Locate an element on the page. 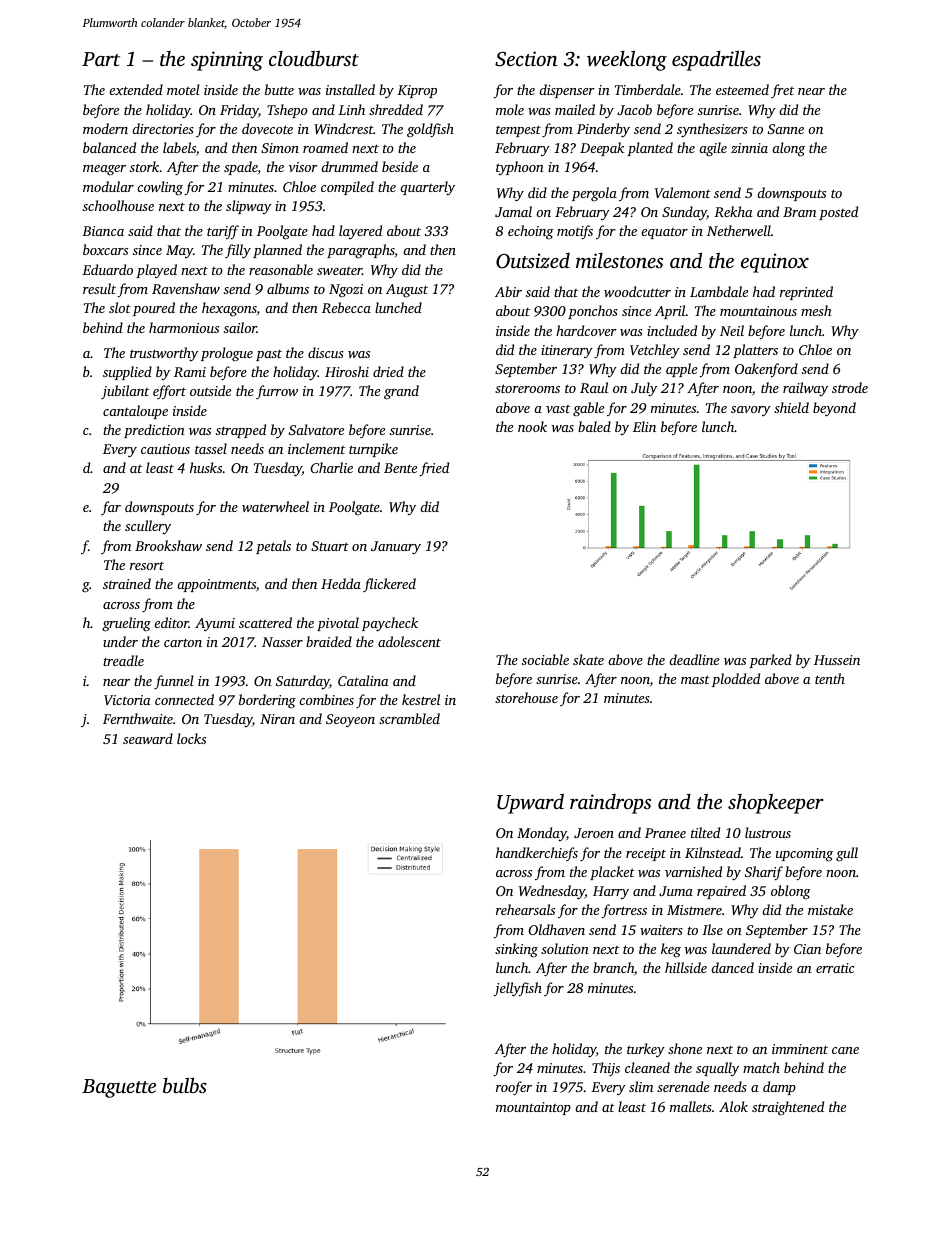  Section is located at coordinates (526, 59).
